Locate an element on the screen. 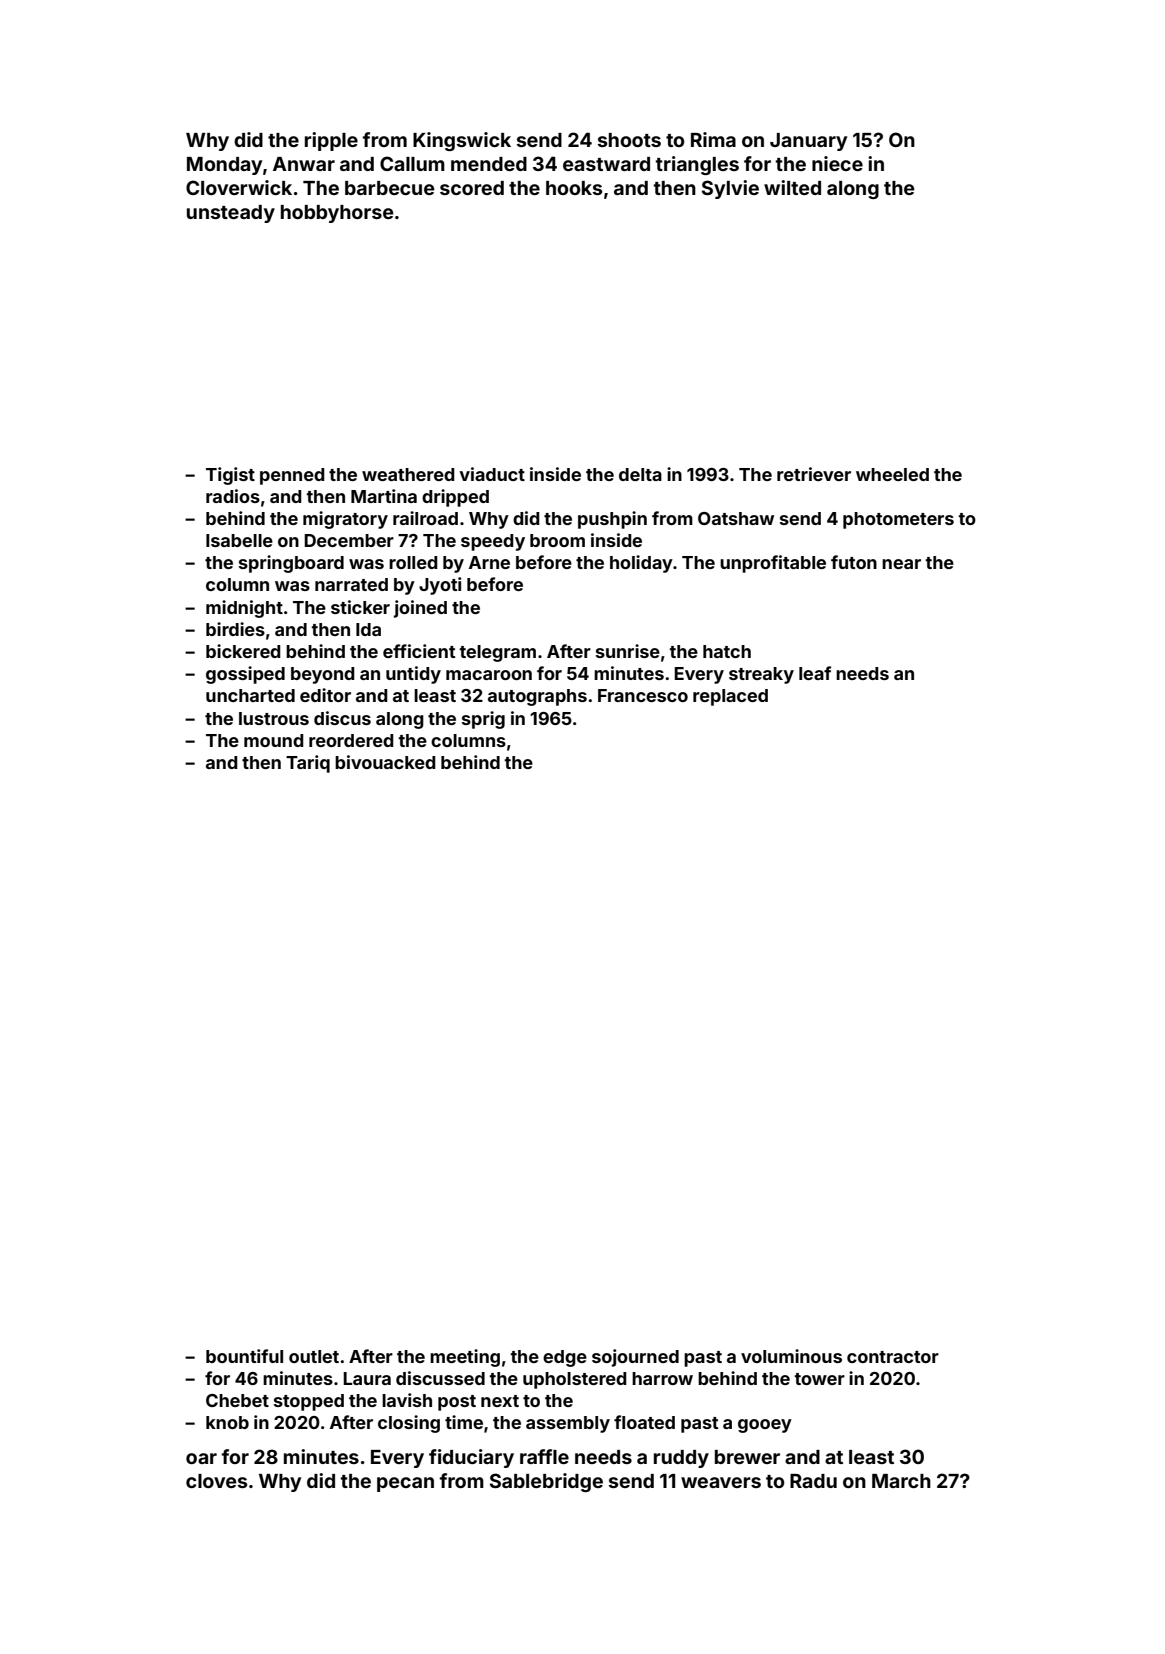  voluminous is located at coordinates (791, 1356).
